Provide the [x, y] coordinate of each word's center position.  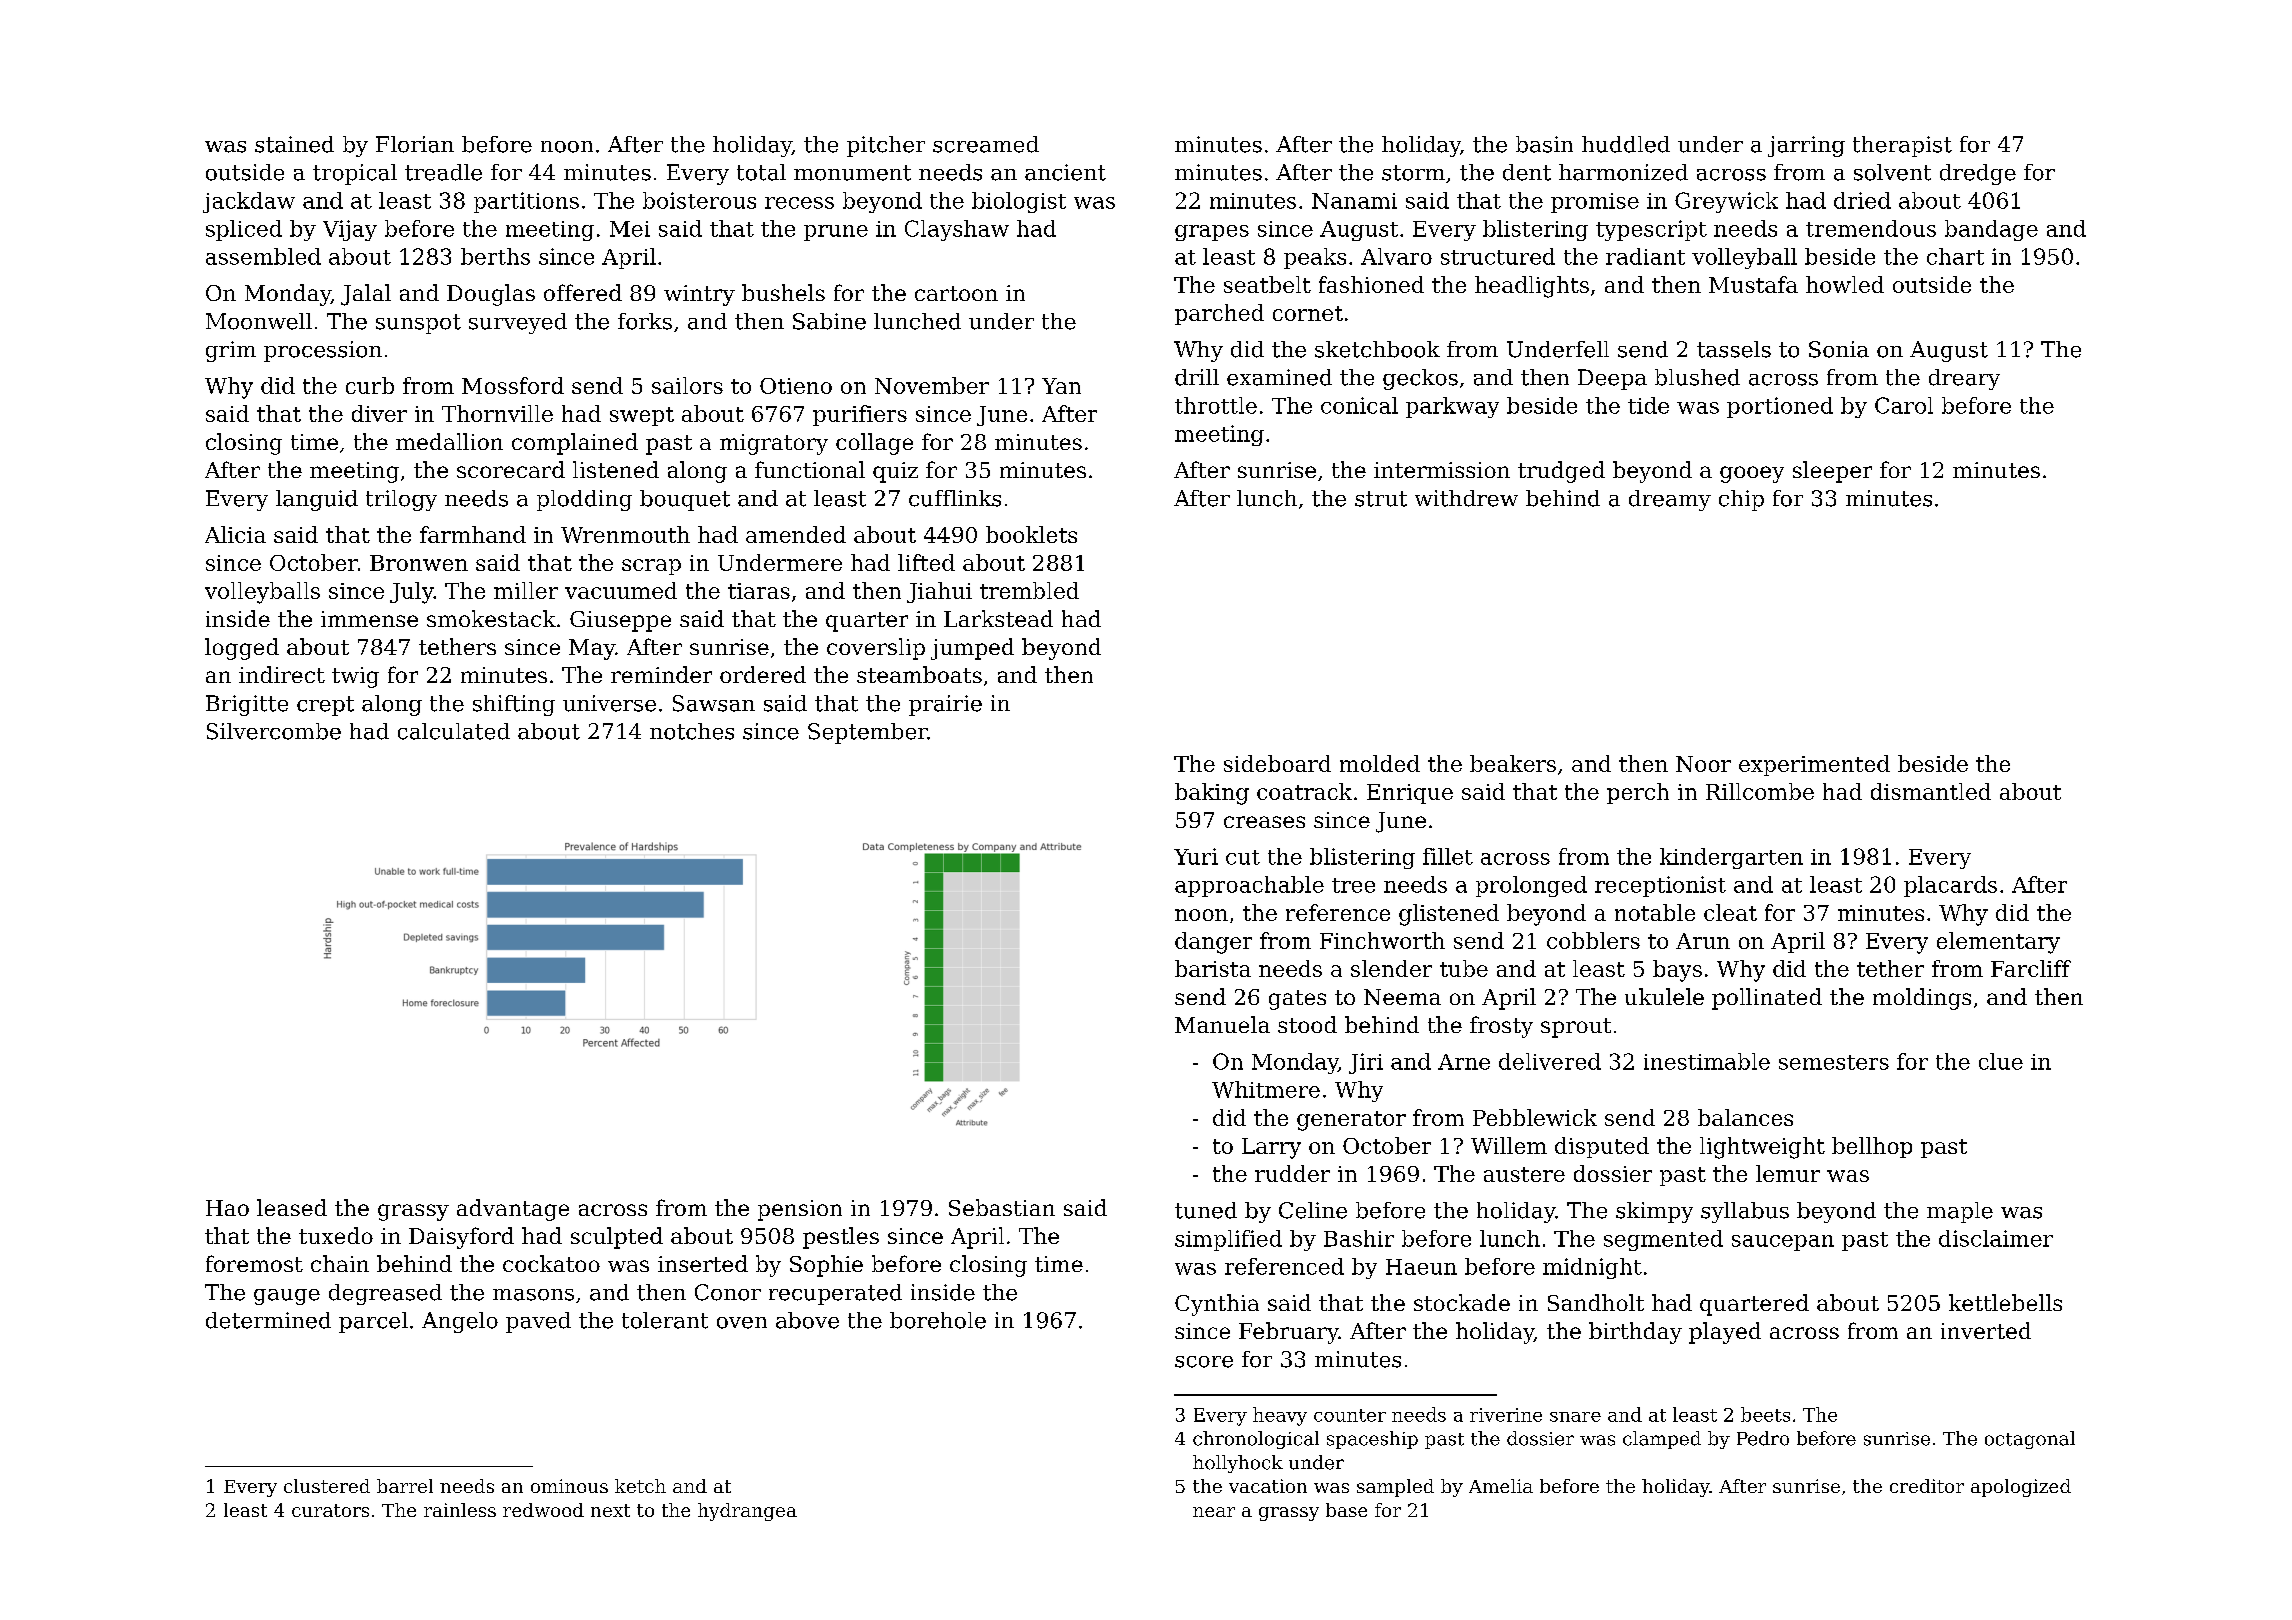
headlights [1532, 287]
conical [1359, 405]
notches [692, 731]
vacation [1268, 1486]
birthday [1635, 1333]
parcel [373, 1322]
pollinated [1767, 999]
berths [495, 256]
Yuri [1196, 856]
